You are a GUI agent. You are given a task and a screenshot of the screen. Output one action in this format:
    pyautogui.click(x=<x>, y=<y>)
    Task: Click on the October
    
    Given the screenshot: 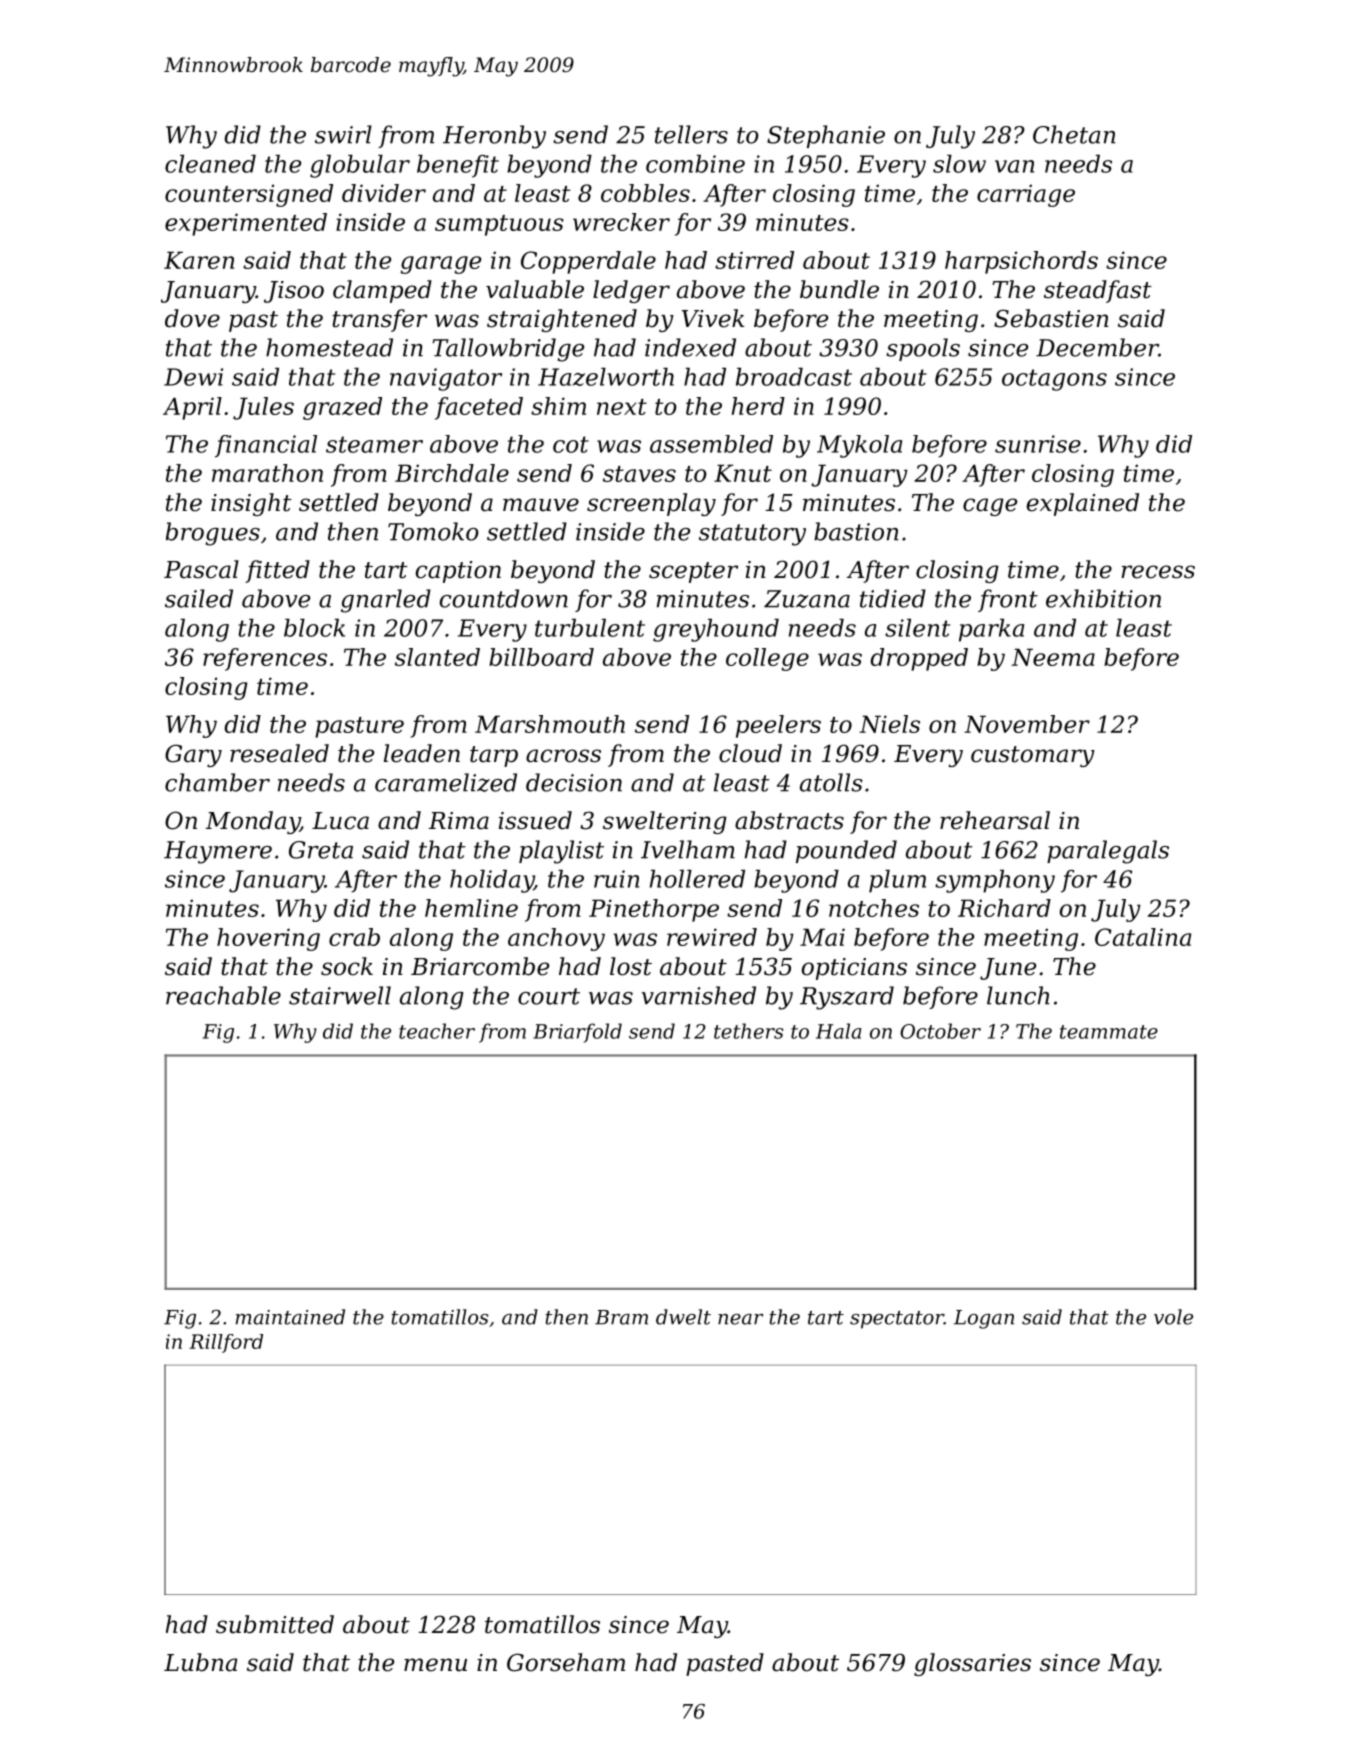 What is the action you would take?
    pyautogui.click(x=940, y=1031)
